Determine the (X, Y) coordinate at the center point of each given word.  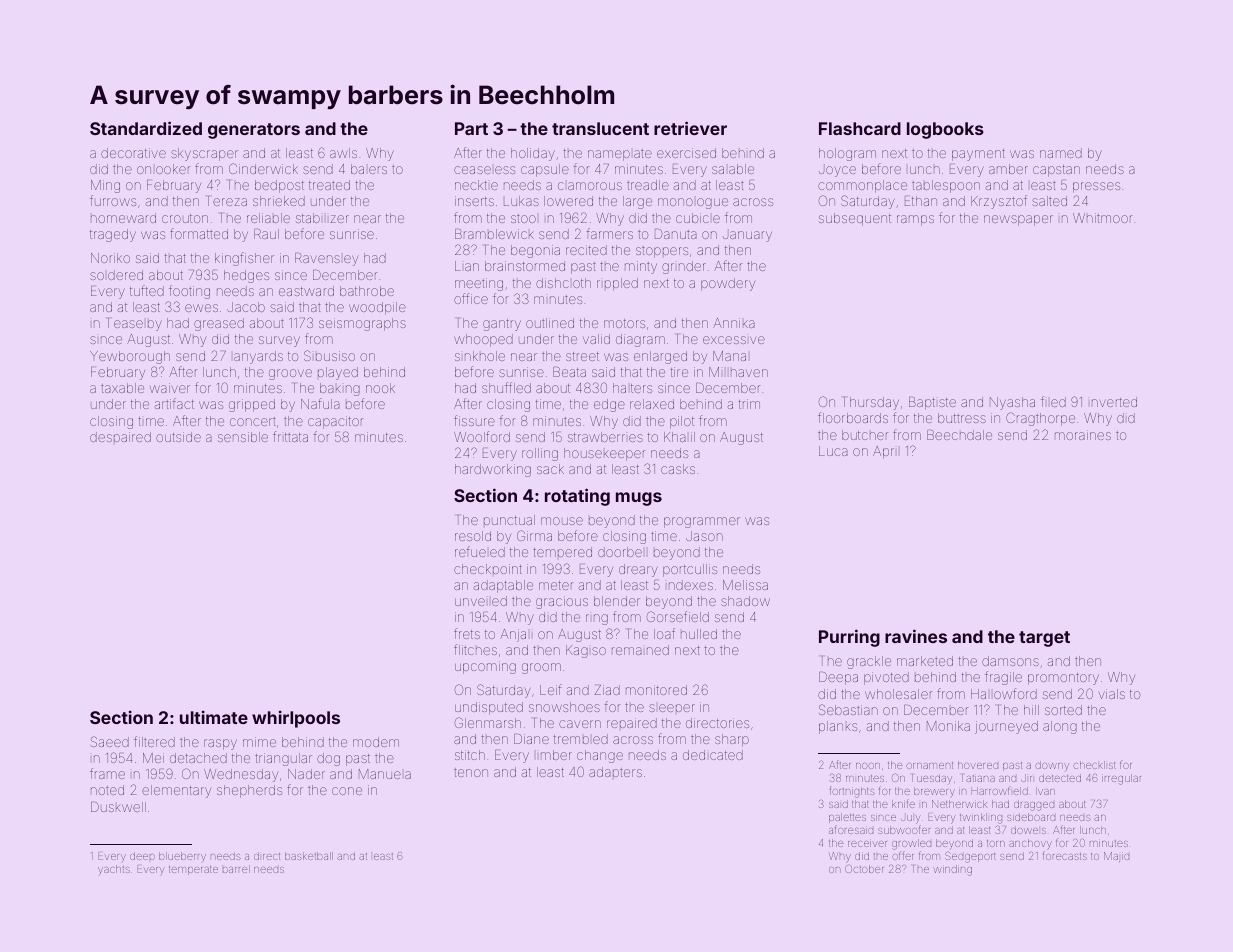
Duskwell (118, 807)
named (1061, 153)
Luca (833, 451)
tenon (471, 772)
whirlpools (296, 719)
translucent (600, 128)
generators (254, 131)
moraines (1083, 435)
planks (838, 727)
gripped (252, 405)
